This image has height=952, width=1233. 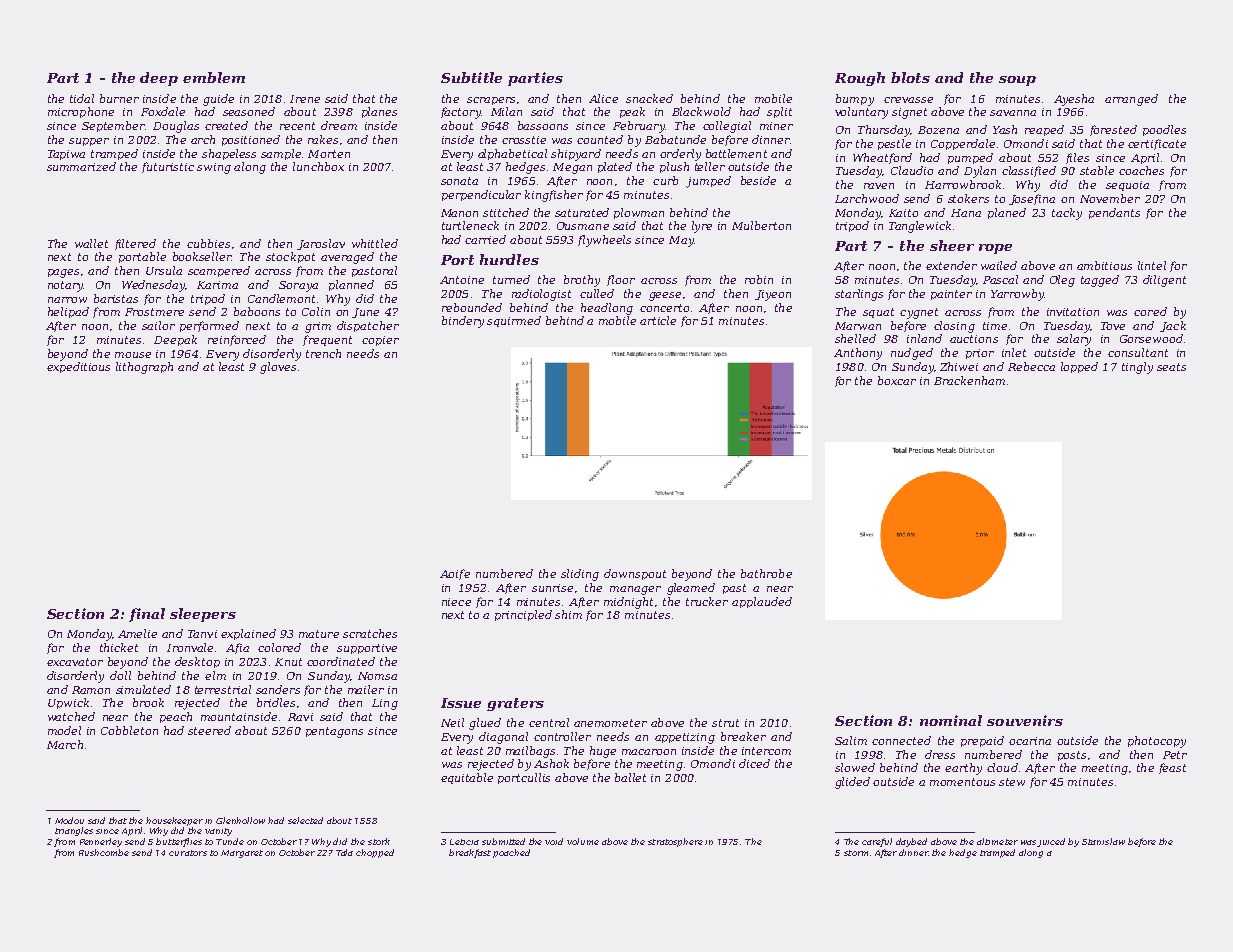 I want to click on Rushcombe, so click(x=104, y=852).
